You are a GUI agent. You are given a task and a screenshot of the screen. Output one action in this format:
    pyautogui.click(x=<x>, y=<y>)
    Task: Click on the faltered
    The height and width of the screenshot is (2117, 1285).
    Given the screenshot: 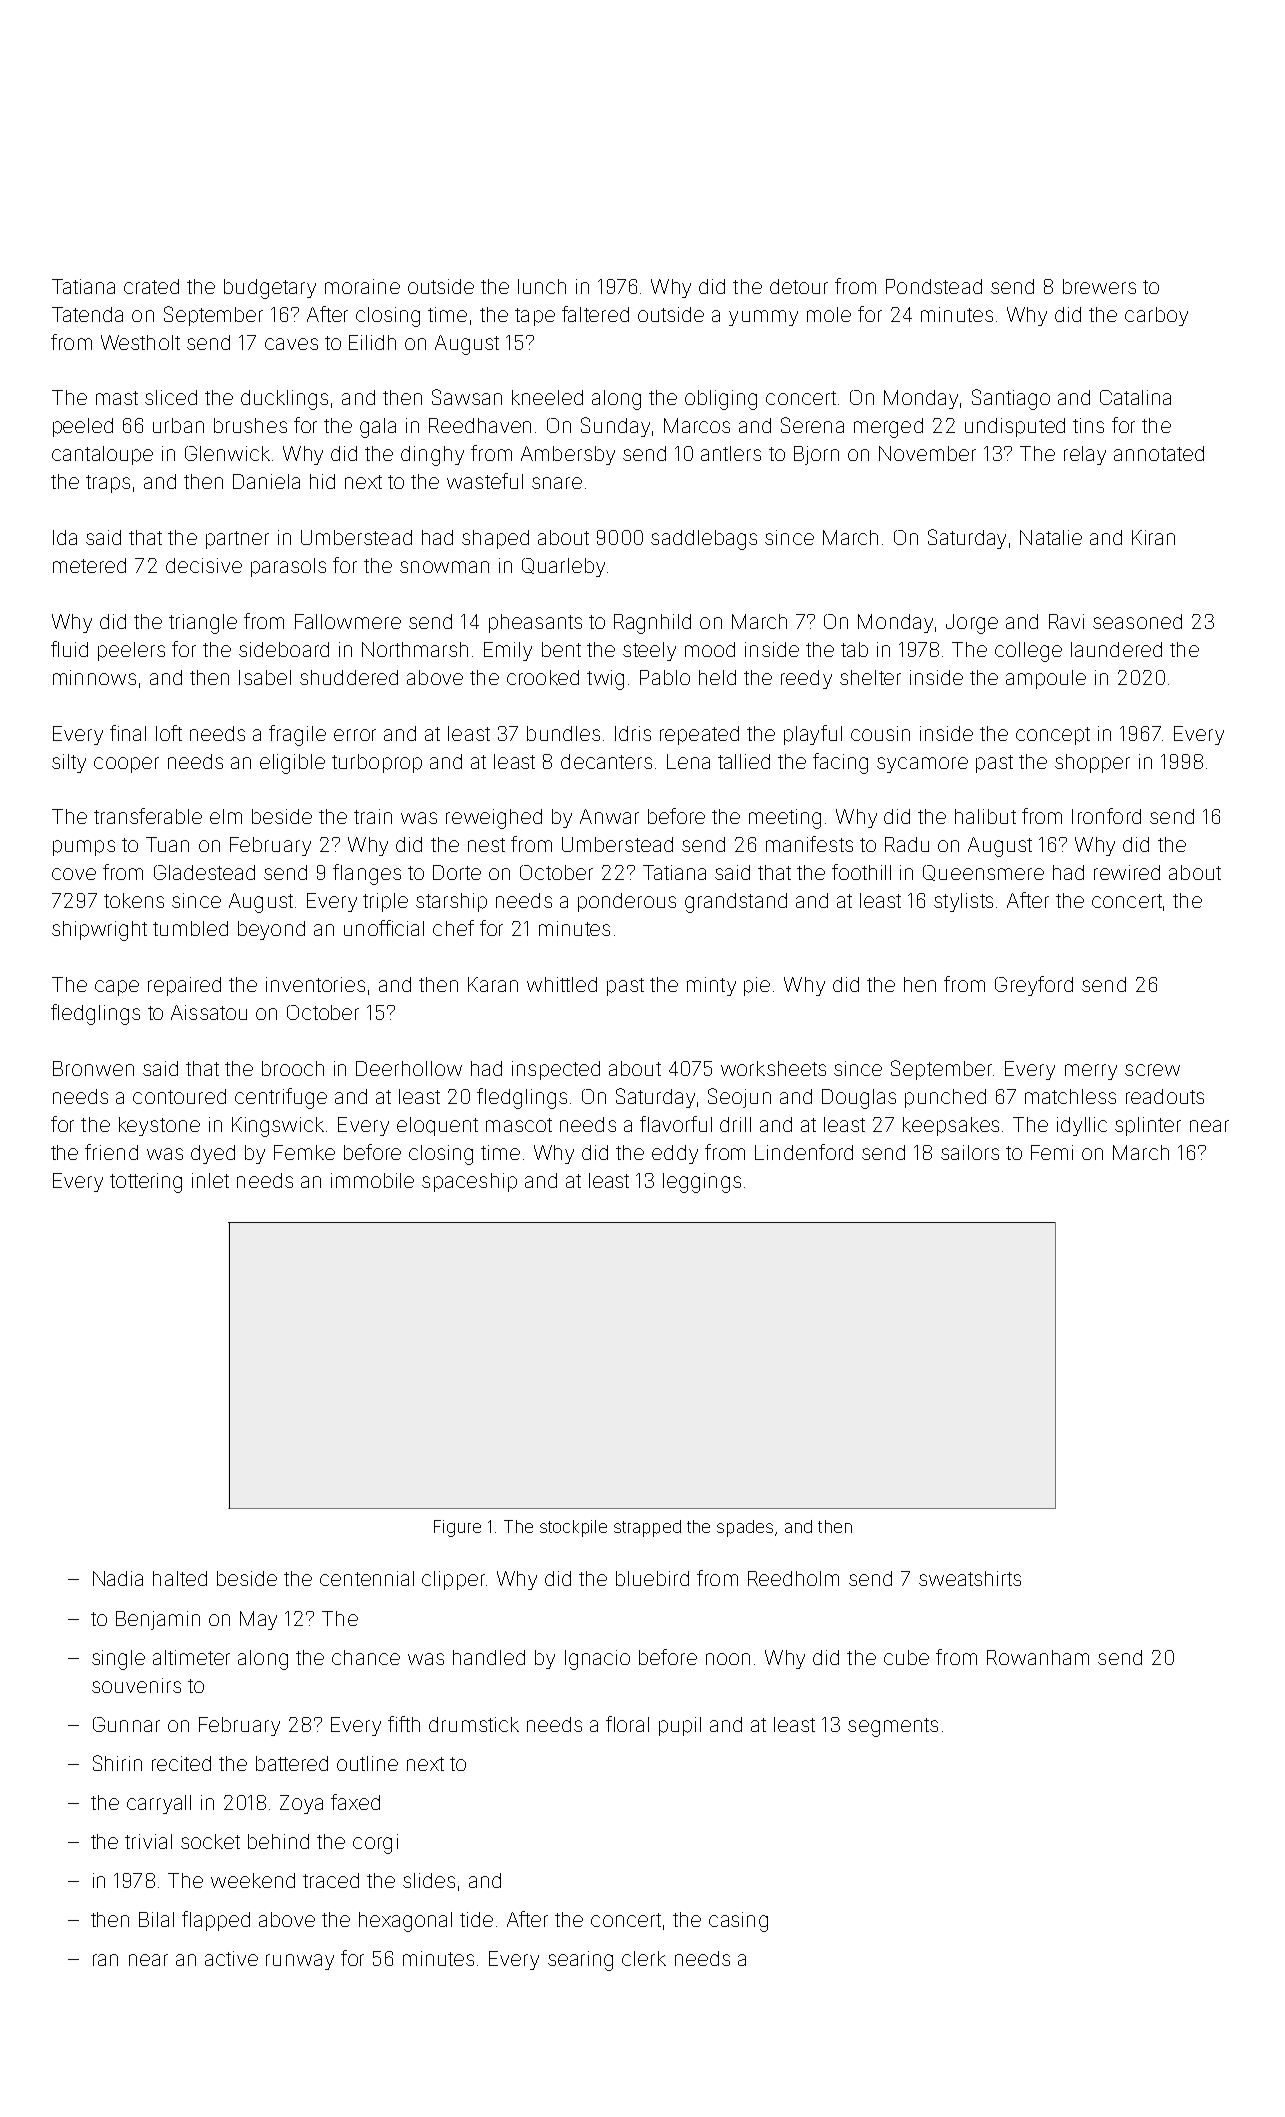 What is the action you would take?
    pyautogui.click(x=595, y=314)
